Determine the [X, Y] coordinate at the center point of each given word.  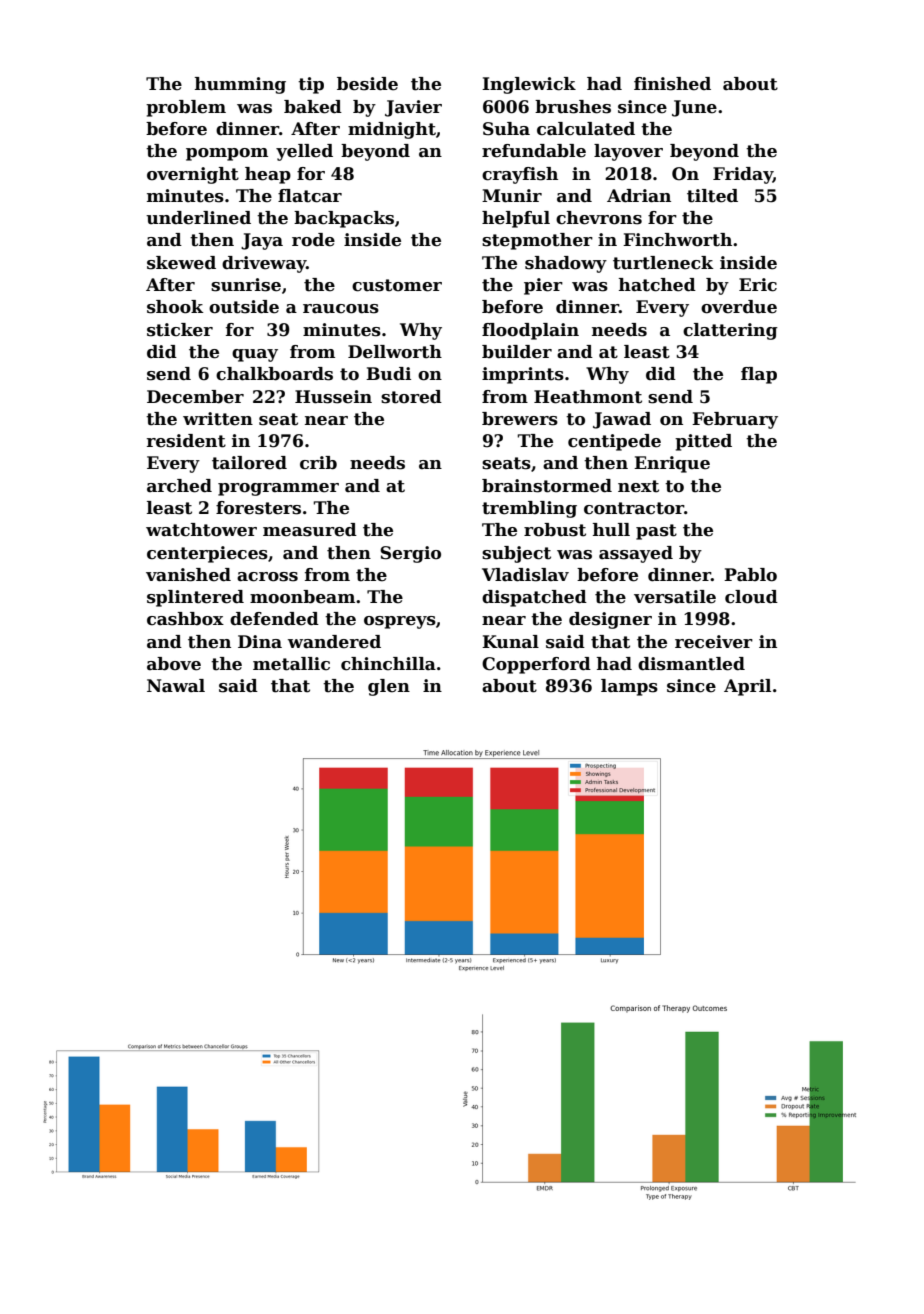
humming [240, 85]
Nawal [176, 686]
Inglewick [529, 85]
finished [672, 84]
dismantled [691, 664]
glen [389, 687]
